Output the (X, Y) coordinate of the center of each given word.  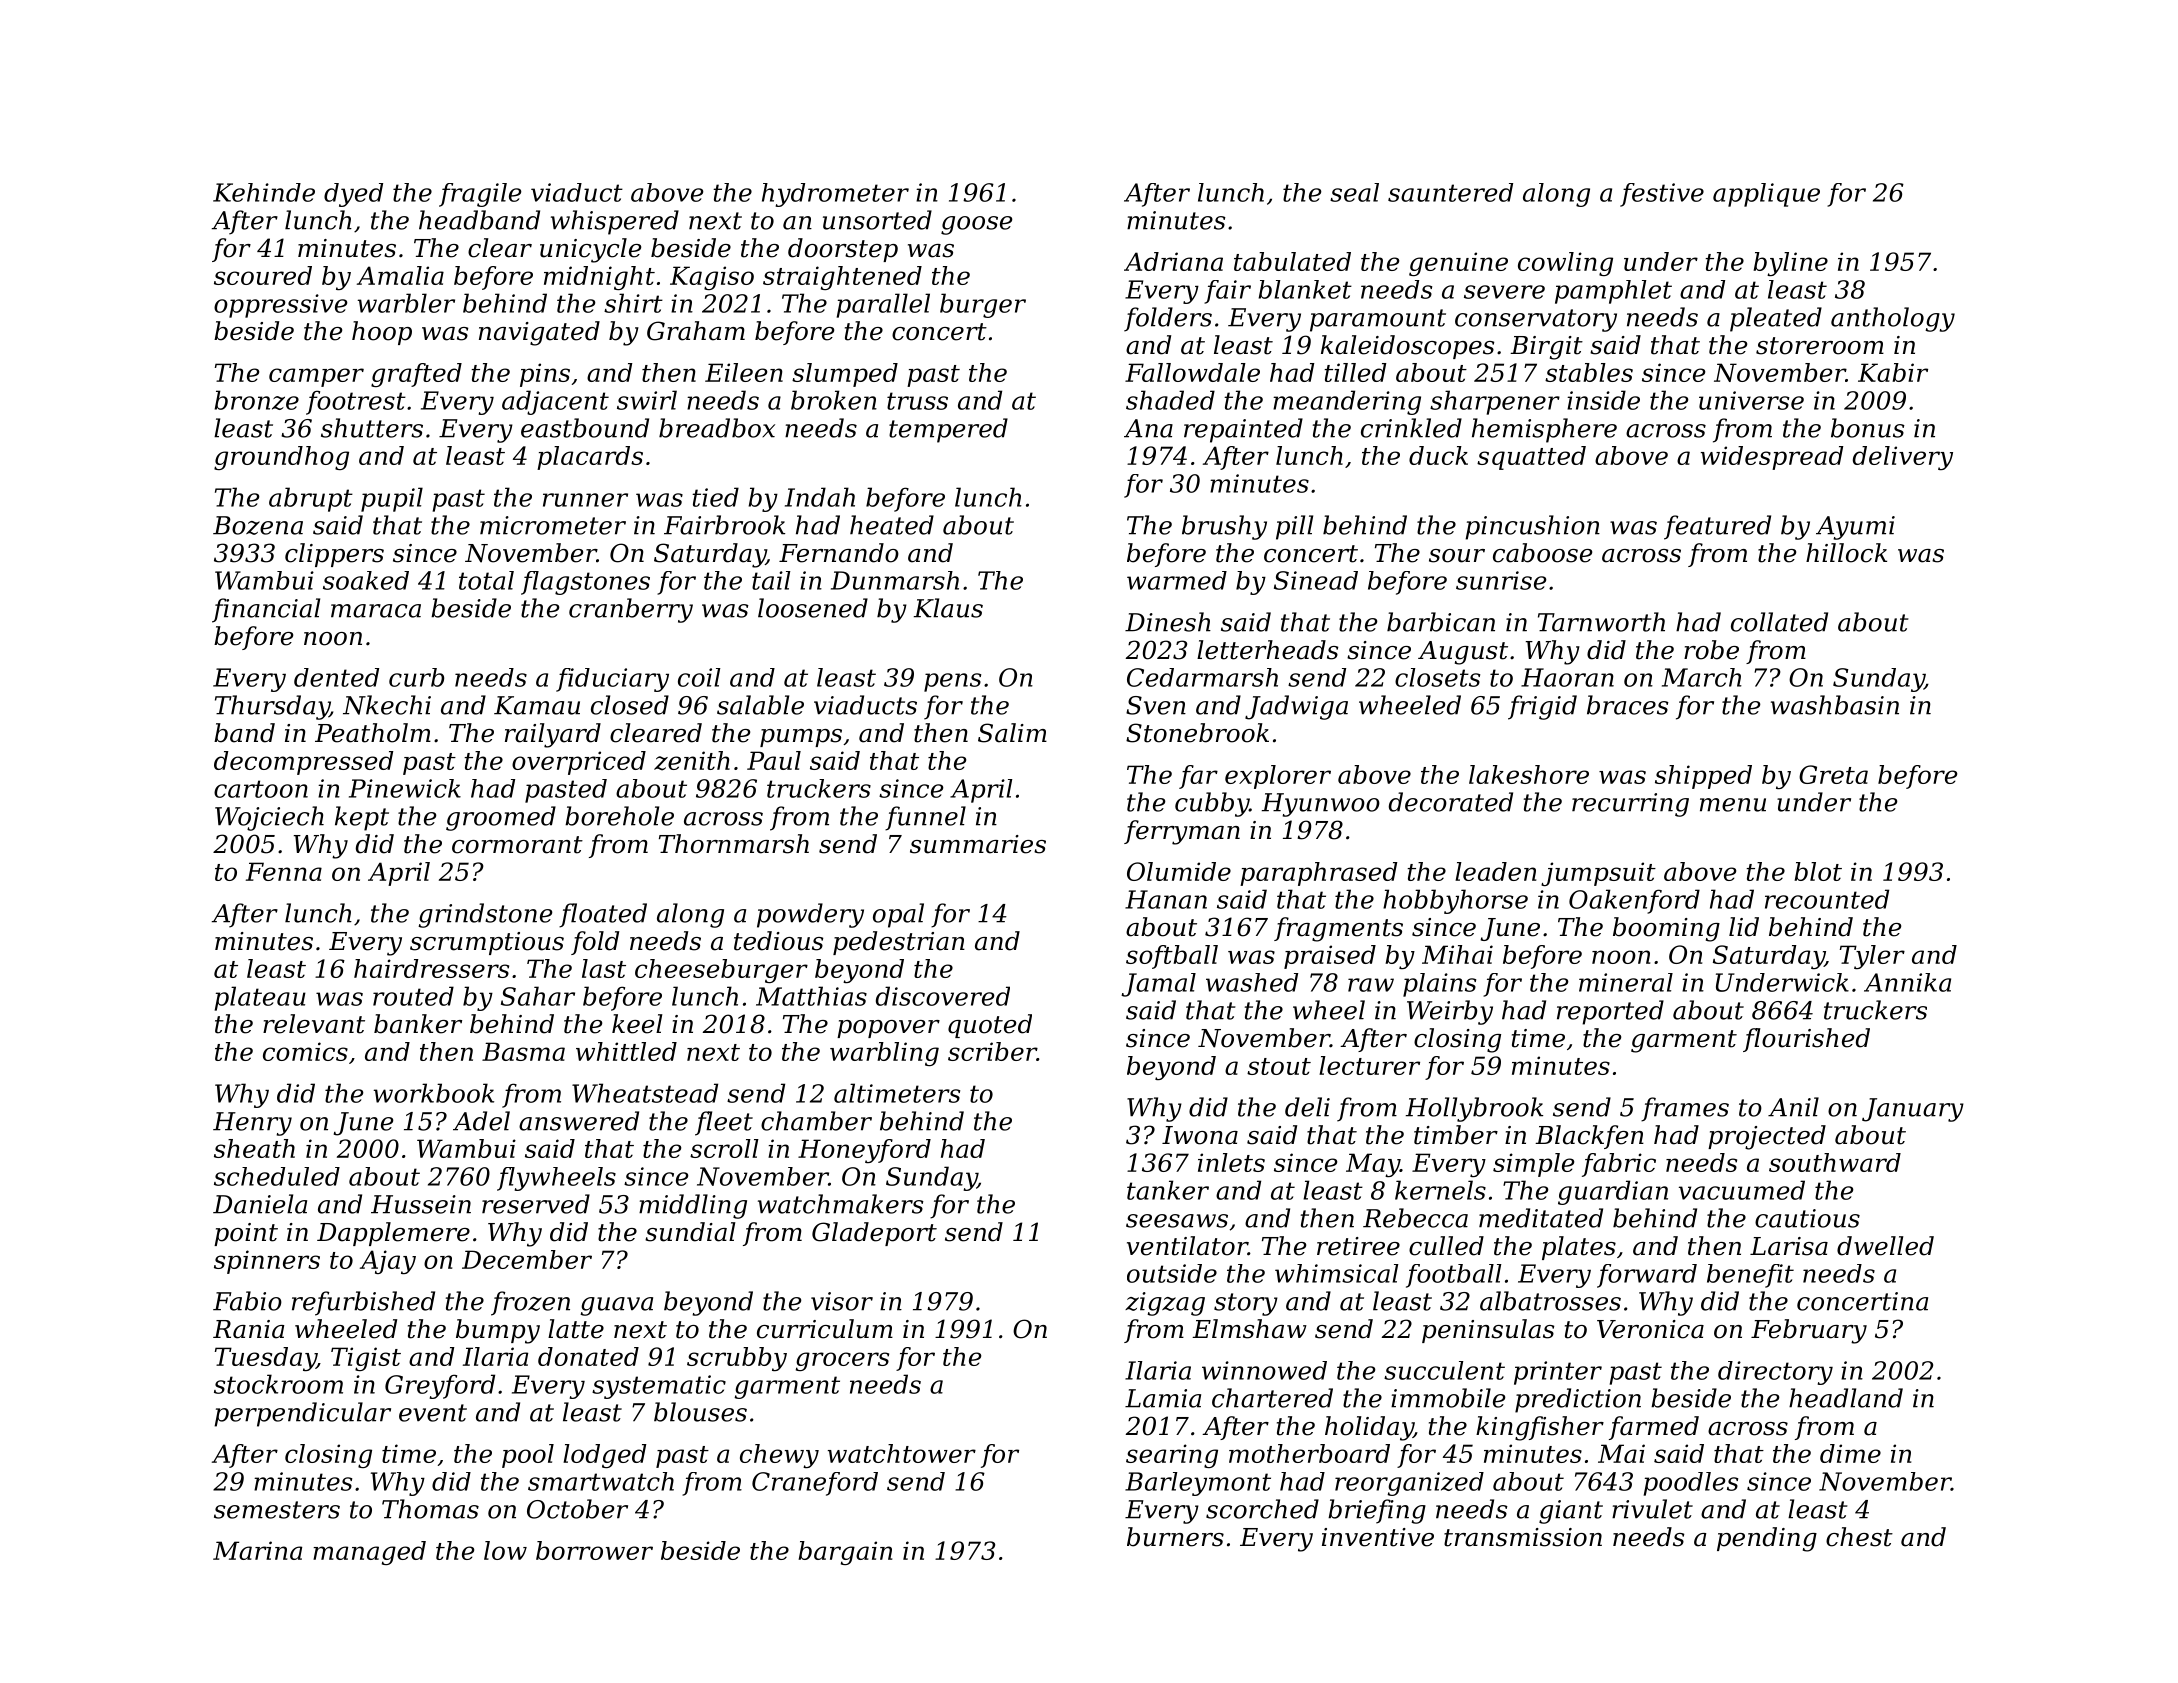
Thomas (430, 1509)
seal (1354, 192)
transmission (1523, 1537)
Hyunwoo (1321, 805)
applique (1766, 195)
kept (362, 818)
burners (1175, 1537)
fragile (480, 195)
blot (1818, 871)
